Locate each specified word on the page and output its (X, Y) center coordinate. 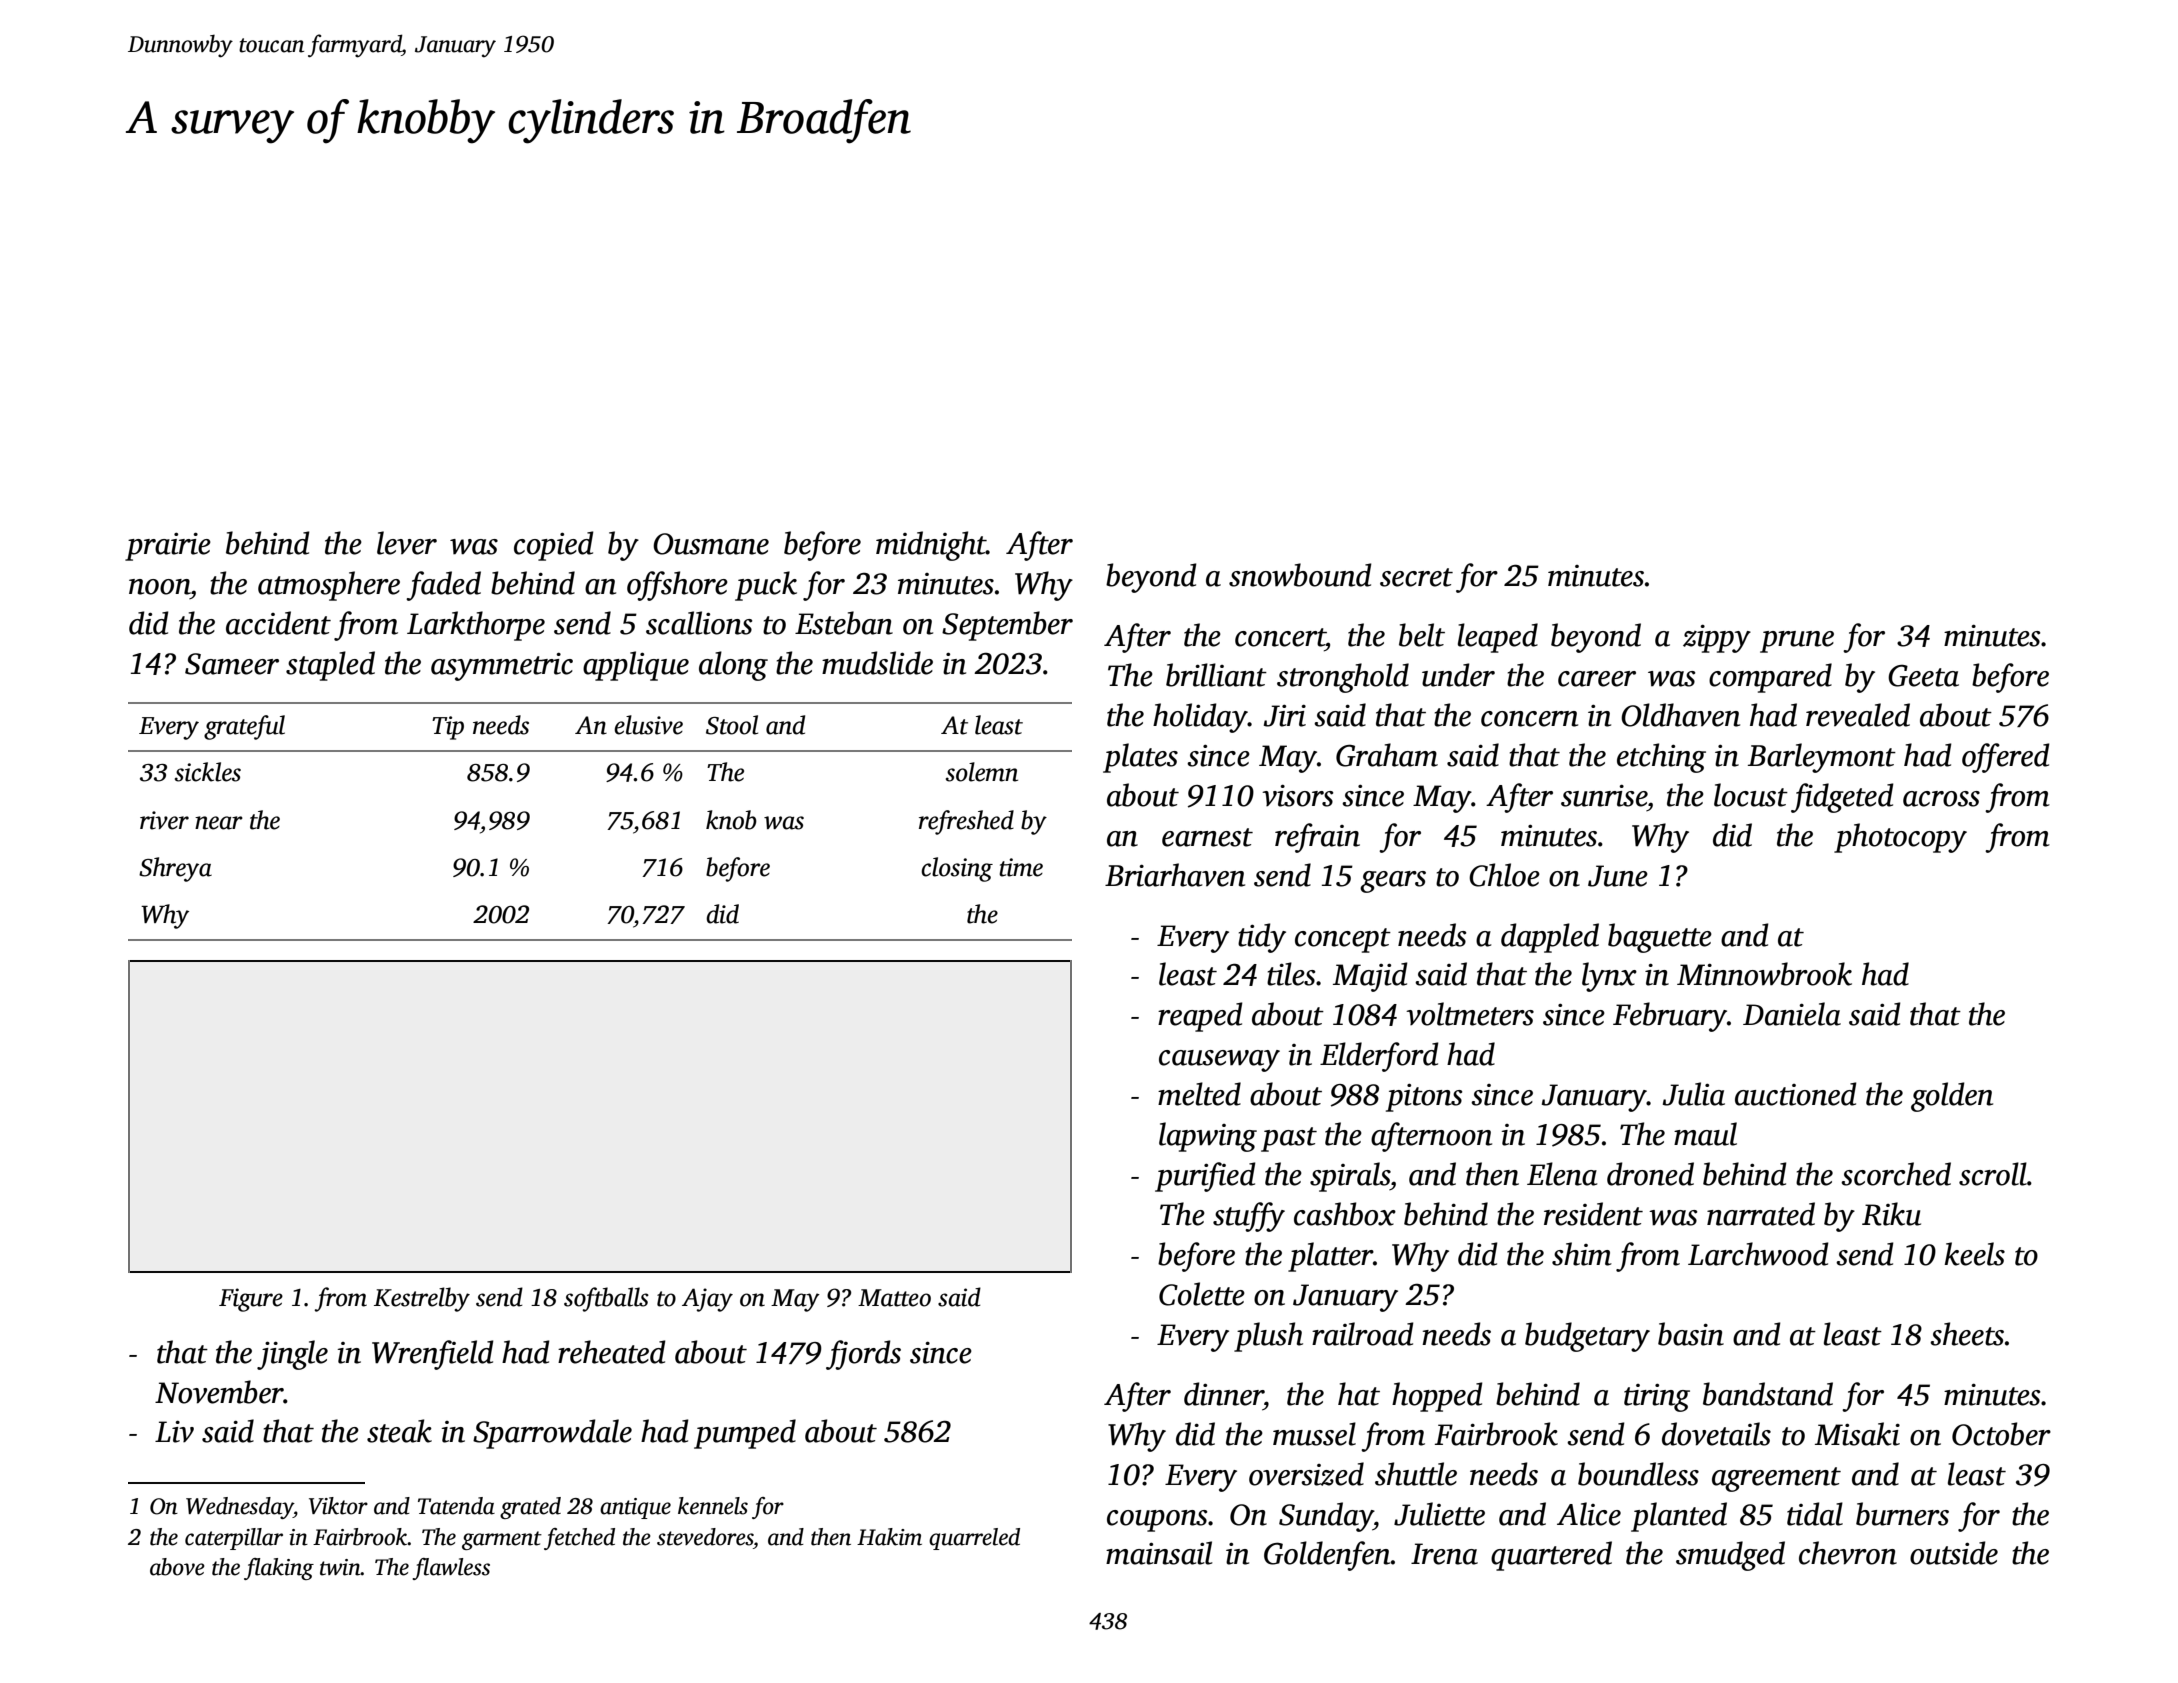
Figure (251, 1300)
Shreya (175, 869)
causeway (1219, 1061)
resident (1593, 1214)
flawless (451, 1569)
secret (1416, 577)
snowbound (1300, 575)
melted (1199, 1094)
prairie (168, 547)
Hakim (889, 1537)
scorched (1896, 1174)
